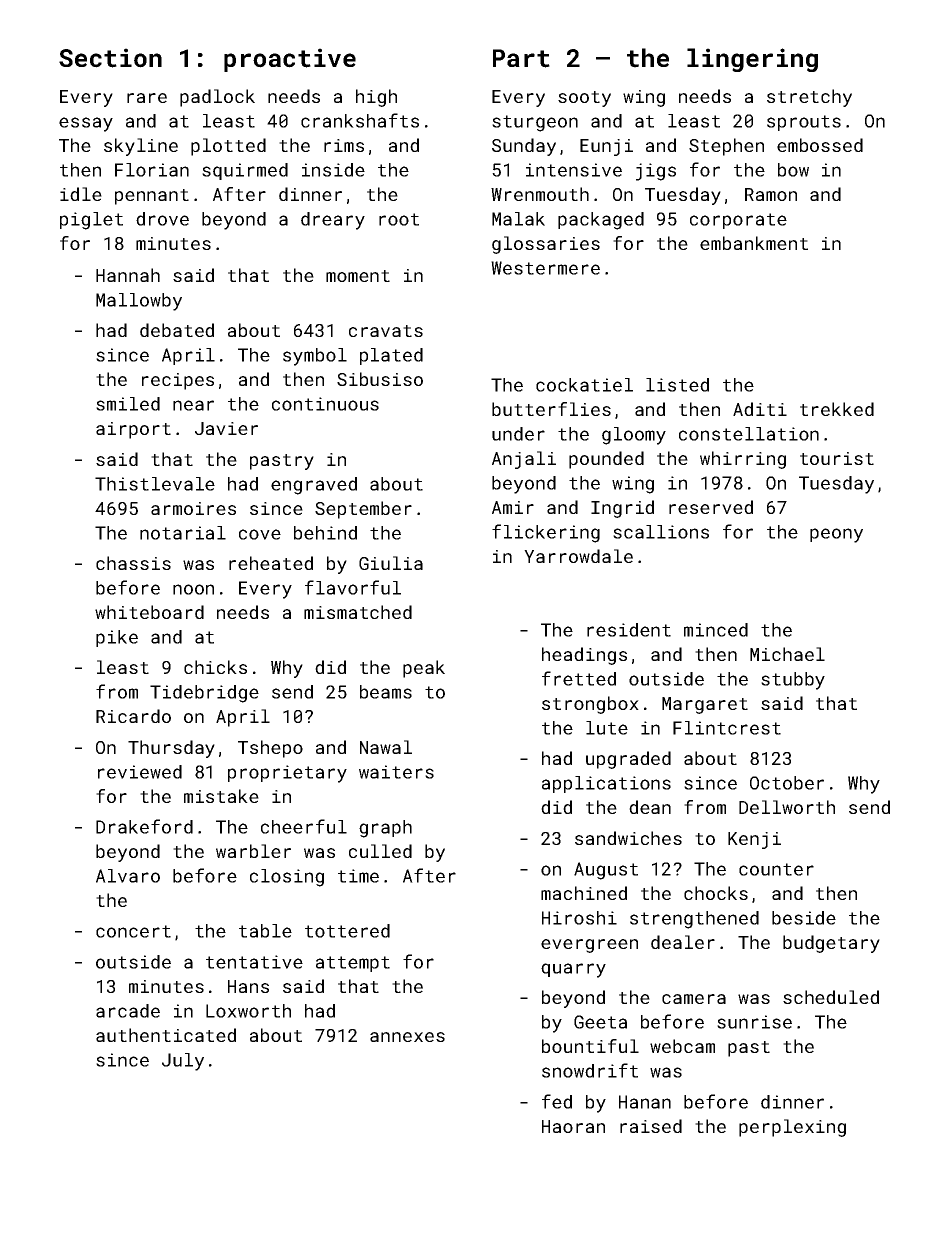 Image resolution: width=952 pixels, height=1233 pixels. I want to click on perplexing, so click(792, 1128).
